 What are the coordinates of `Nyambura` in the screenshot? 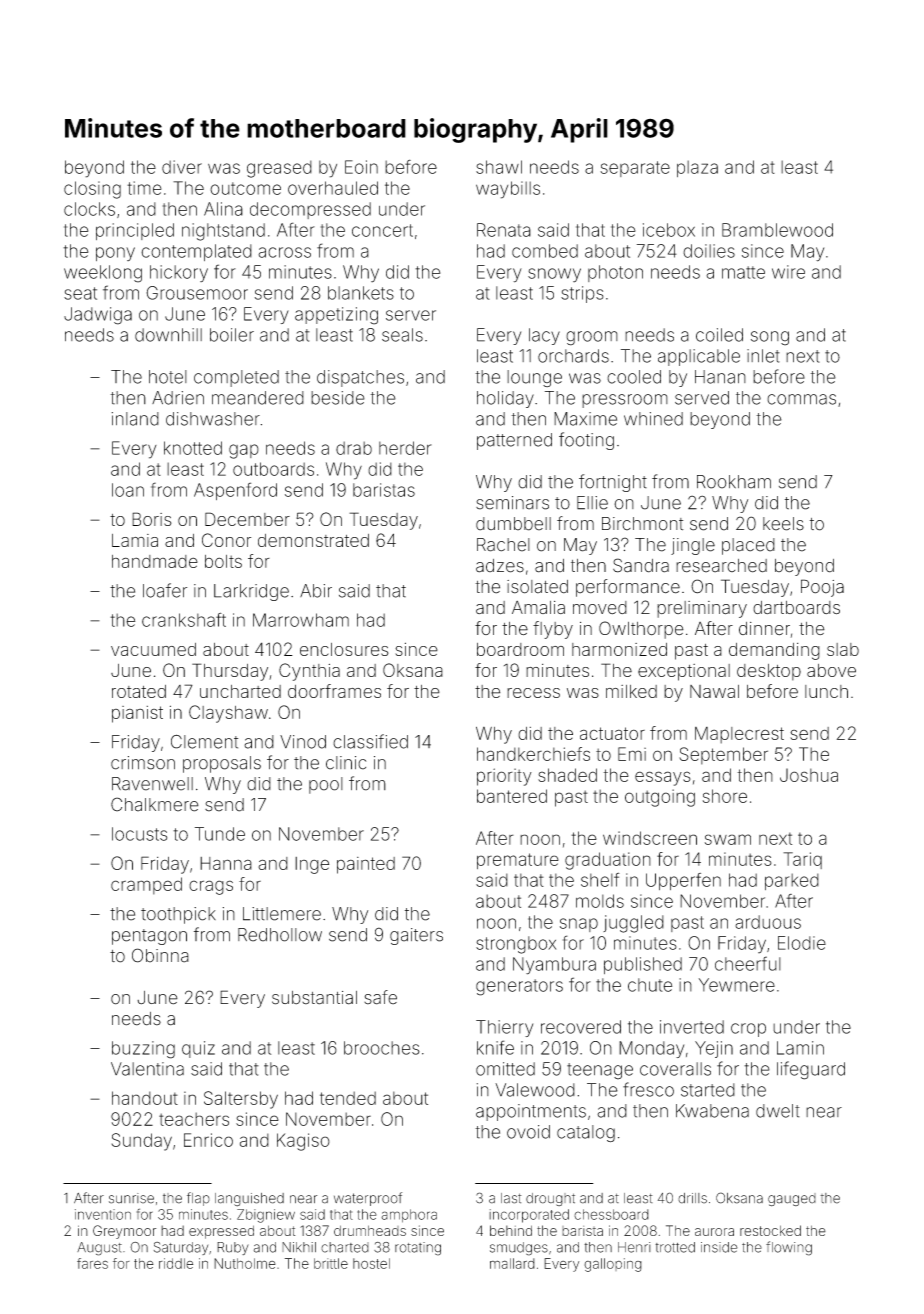 It's located at (554, 966).
